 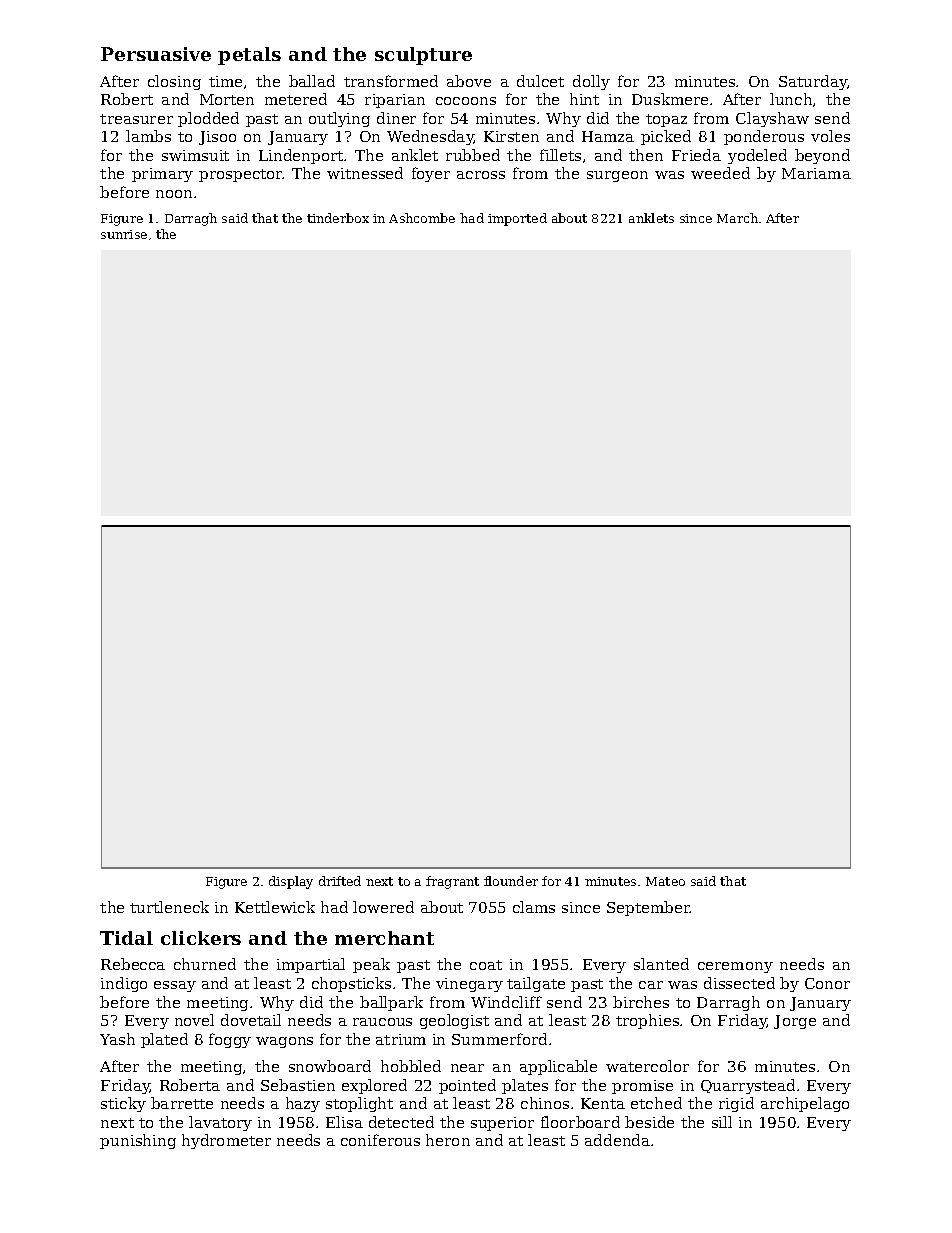 What do you see at coordinates (665, 881) in the screenshot?
I see `Mateo` at bounding box center [665, 881].
